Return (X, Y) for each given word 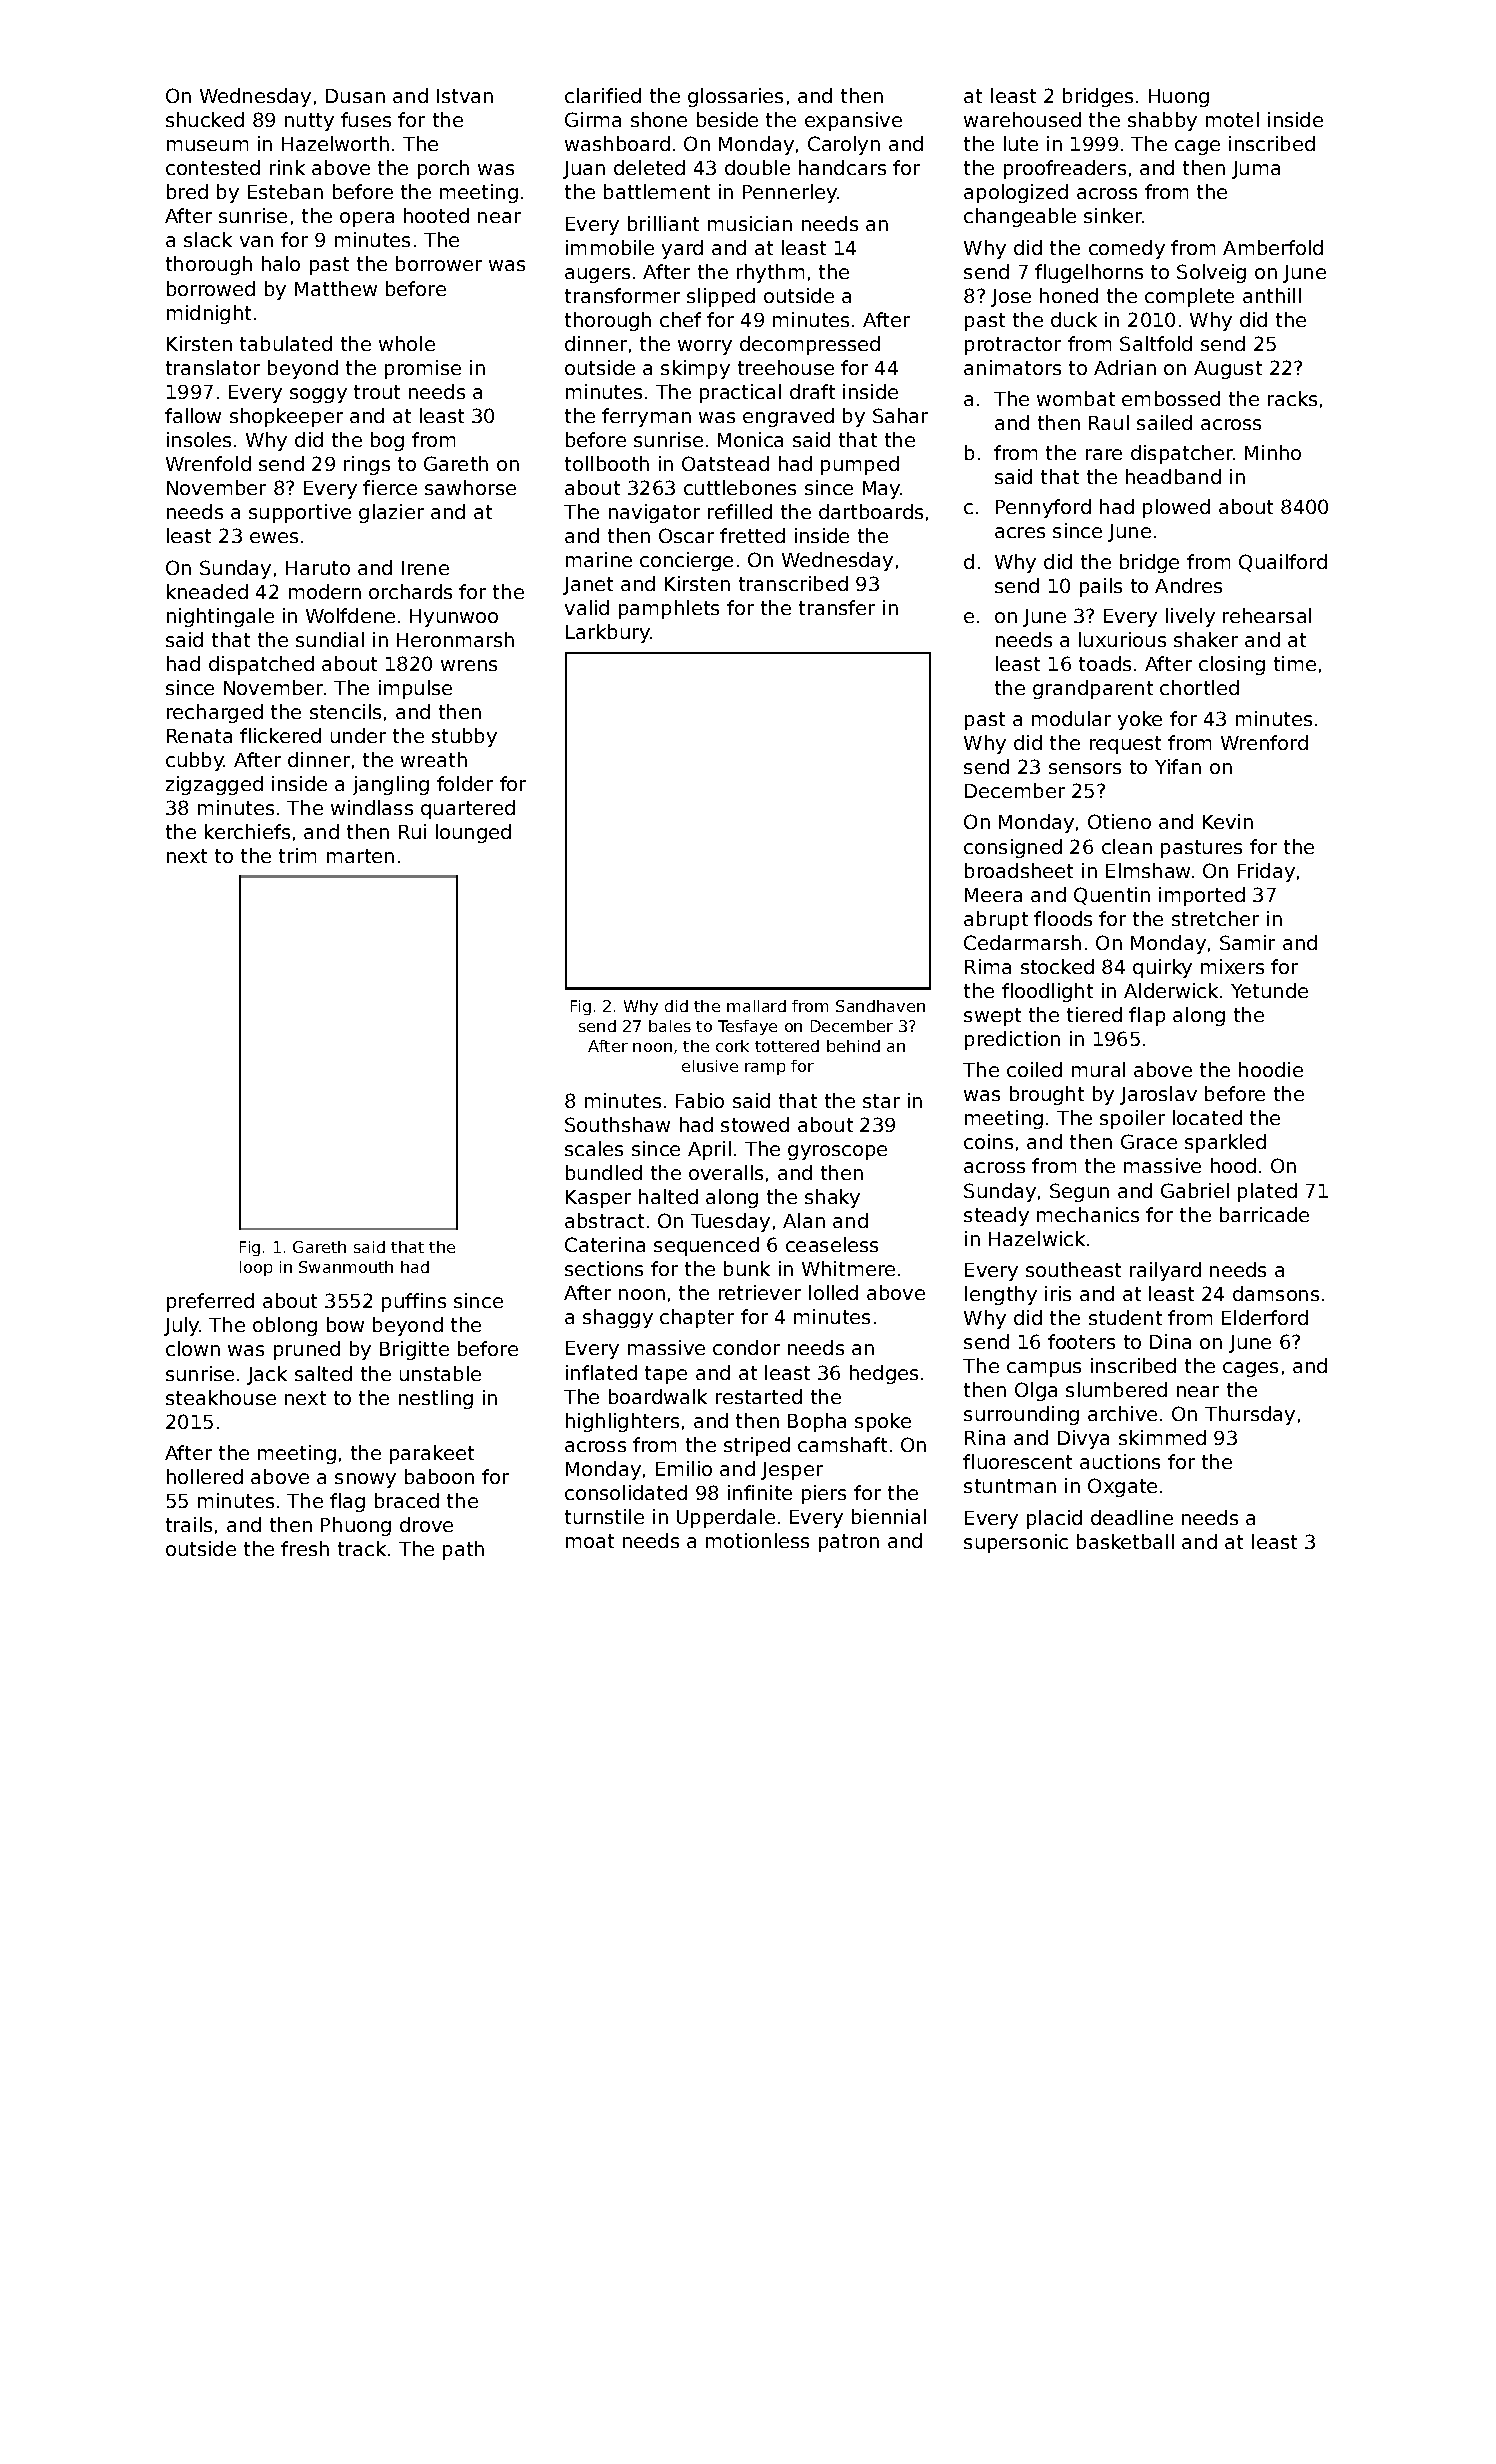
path (463, 1550)
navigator (654, 513)
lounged (473, 833)
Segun (1079, 1192)
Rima (988, 966)
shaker (1206, 639)
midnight (209, 314)
